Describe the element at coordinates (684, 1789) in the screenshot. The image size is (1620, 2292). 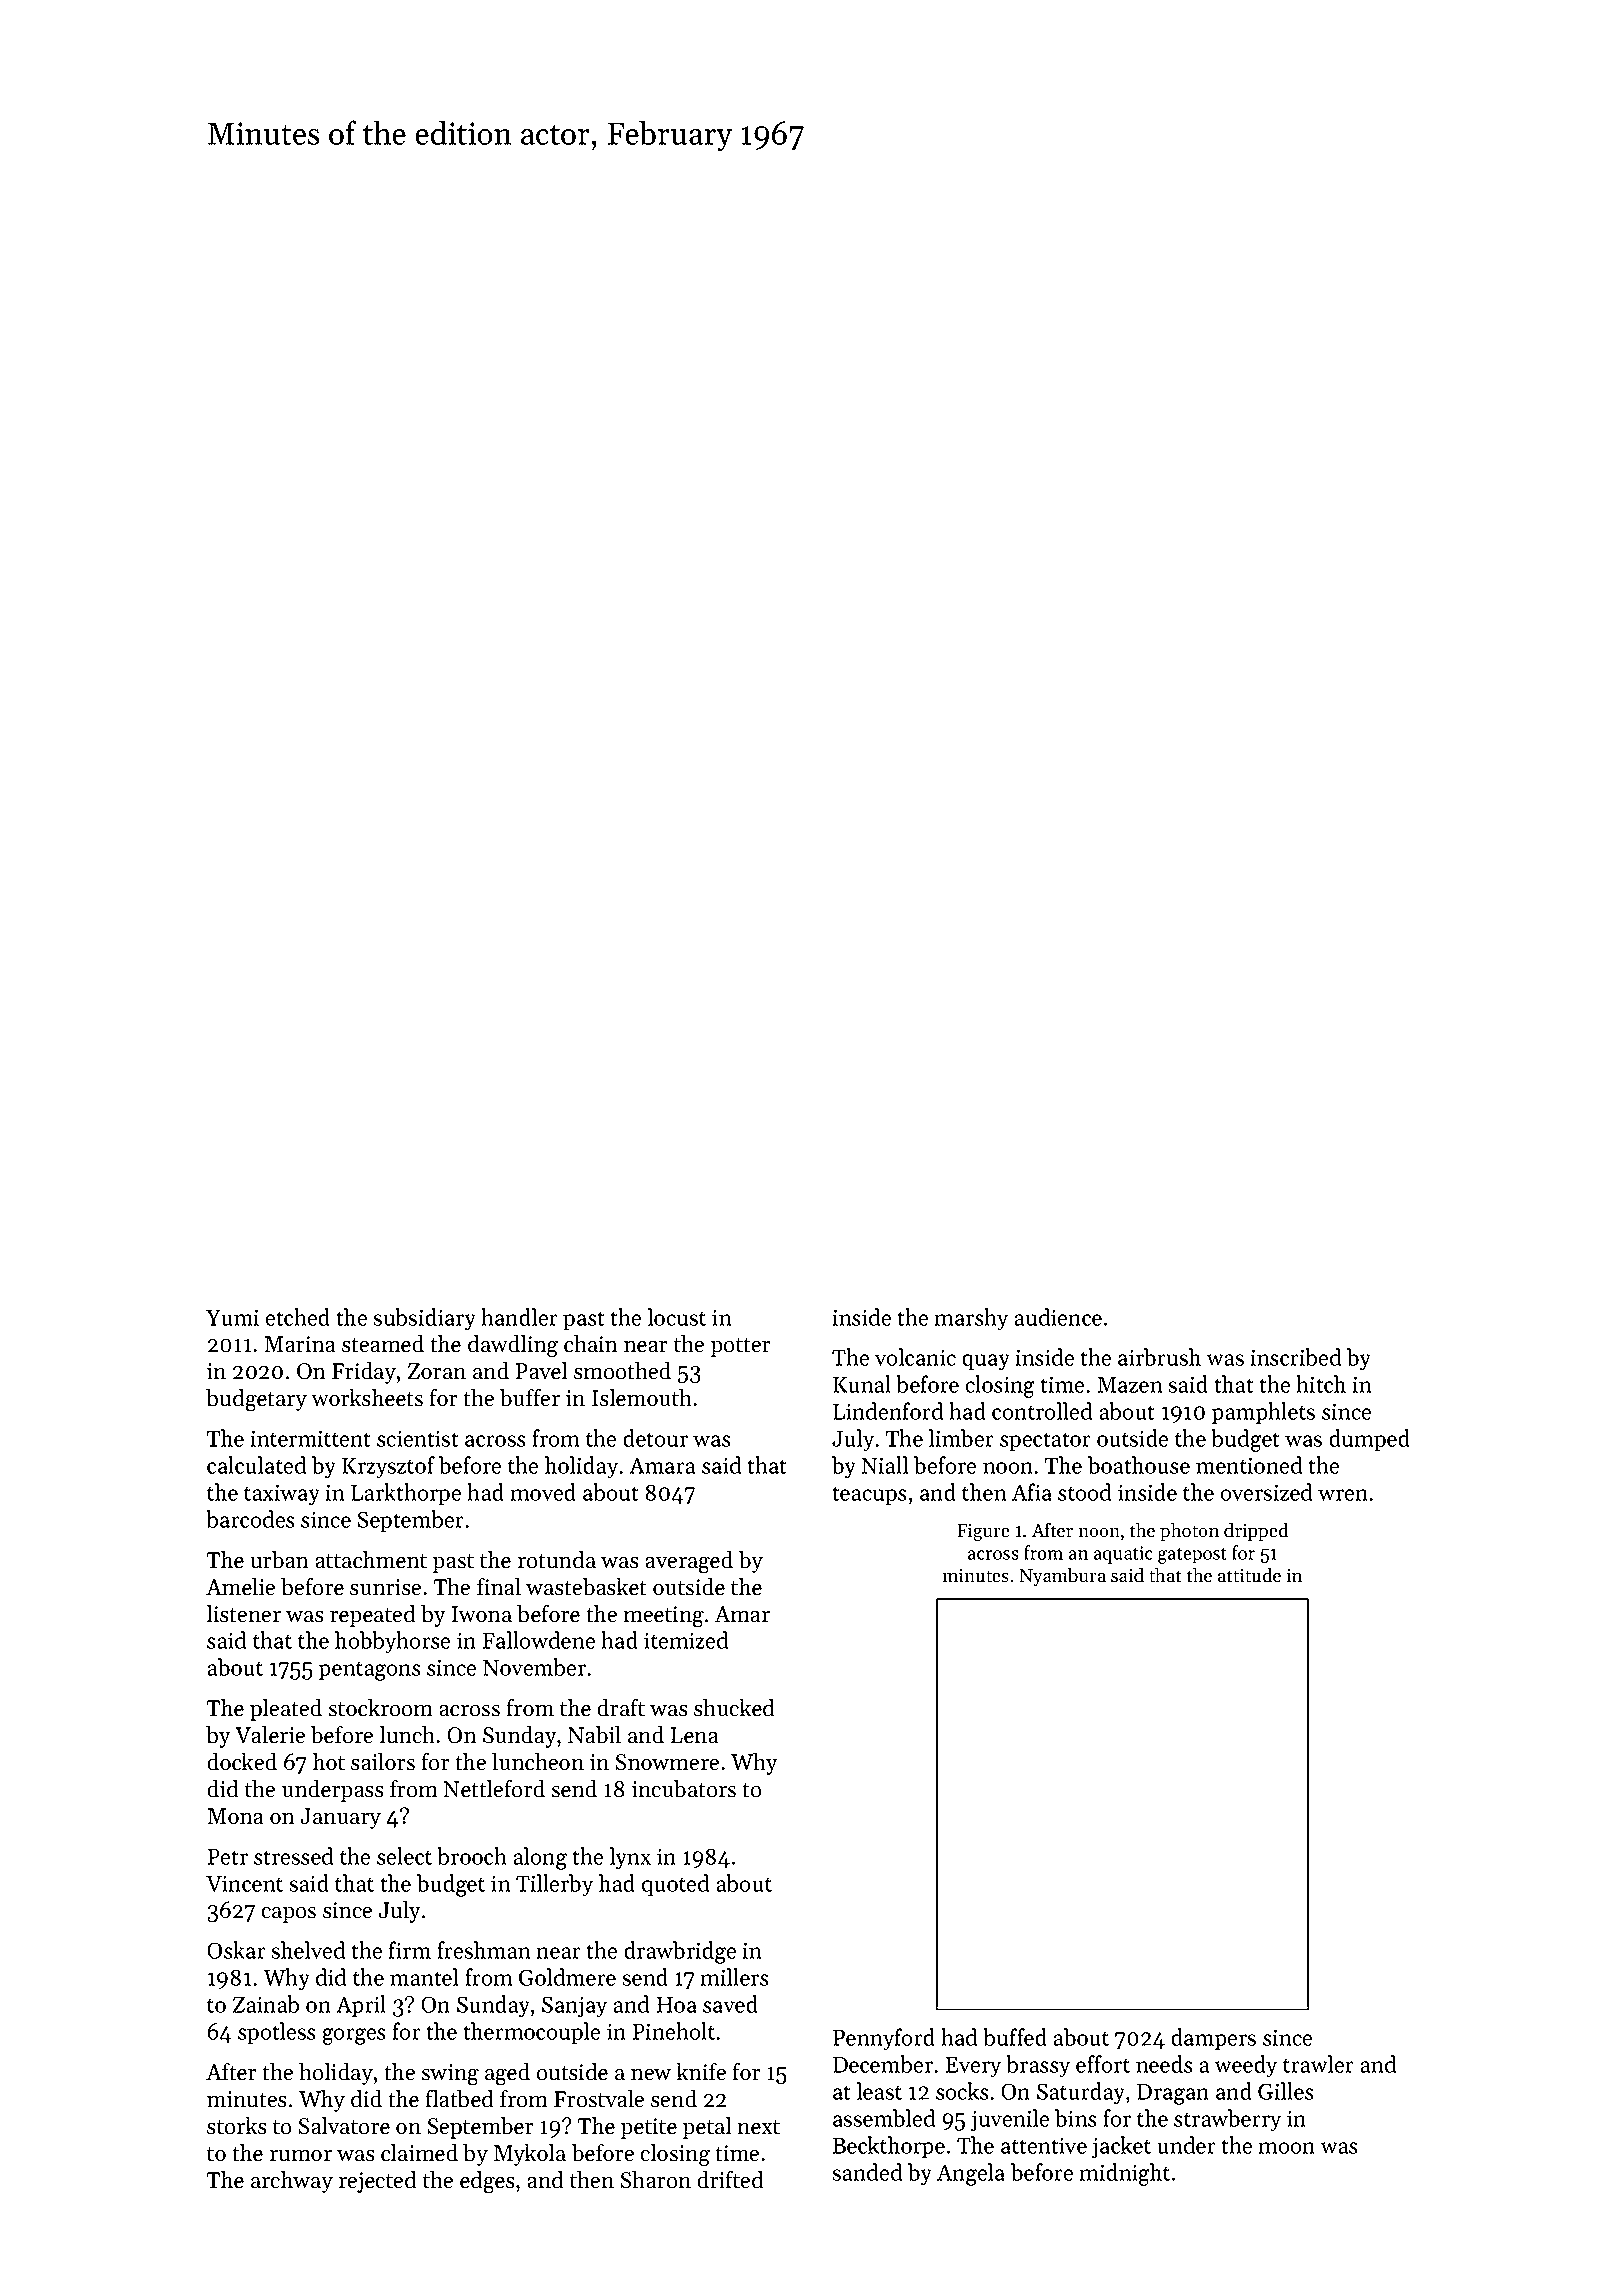
I see `incubators` at that location.
